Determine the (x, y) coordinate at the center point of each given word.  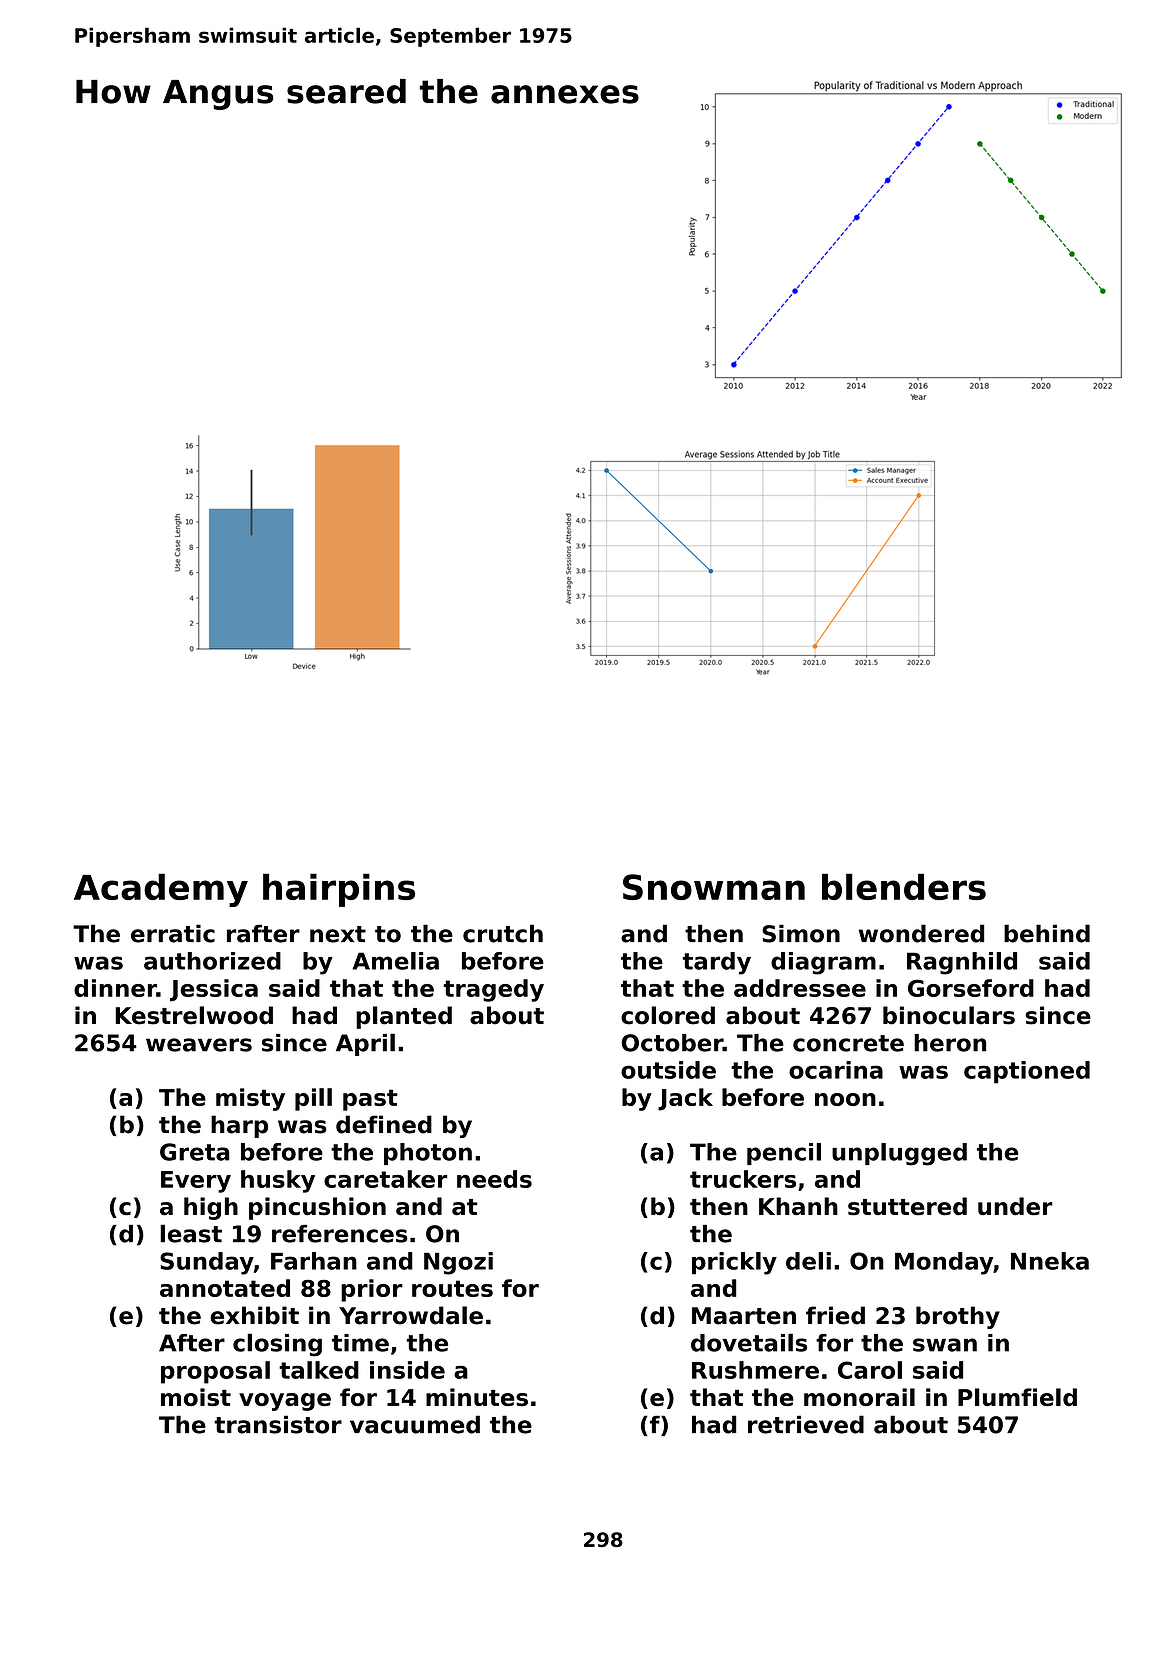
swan (945, 1345)
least (191, 1233)
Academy (161, 890)
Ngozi (458, 1263)
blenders (904, 886)
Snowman (714, 887)
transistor (278, 1424)
